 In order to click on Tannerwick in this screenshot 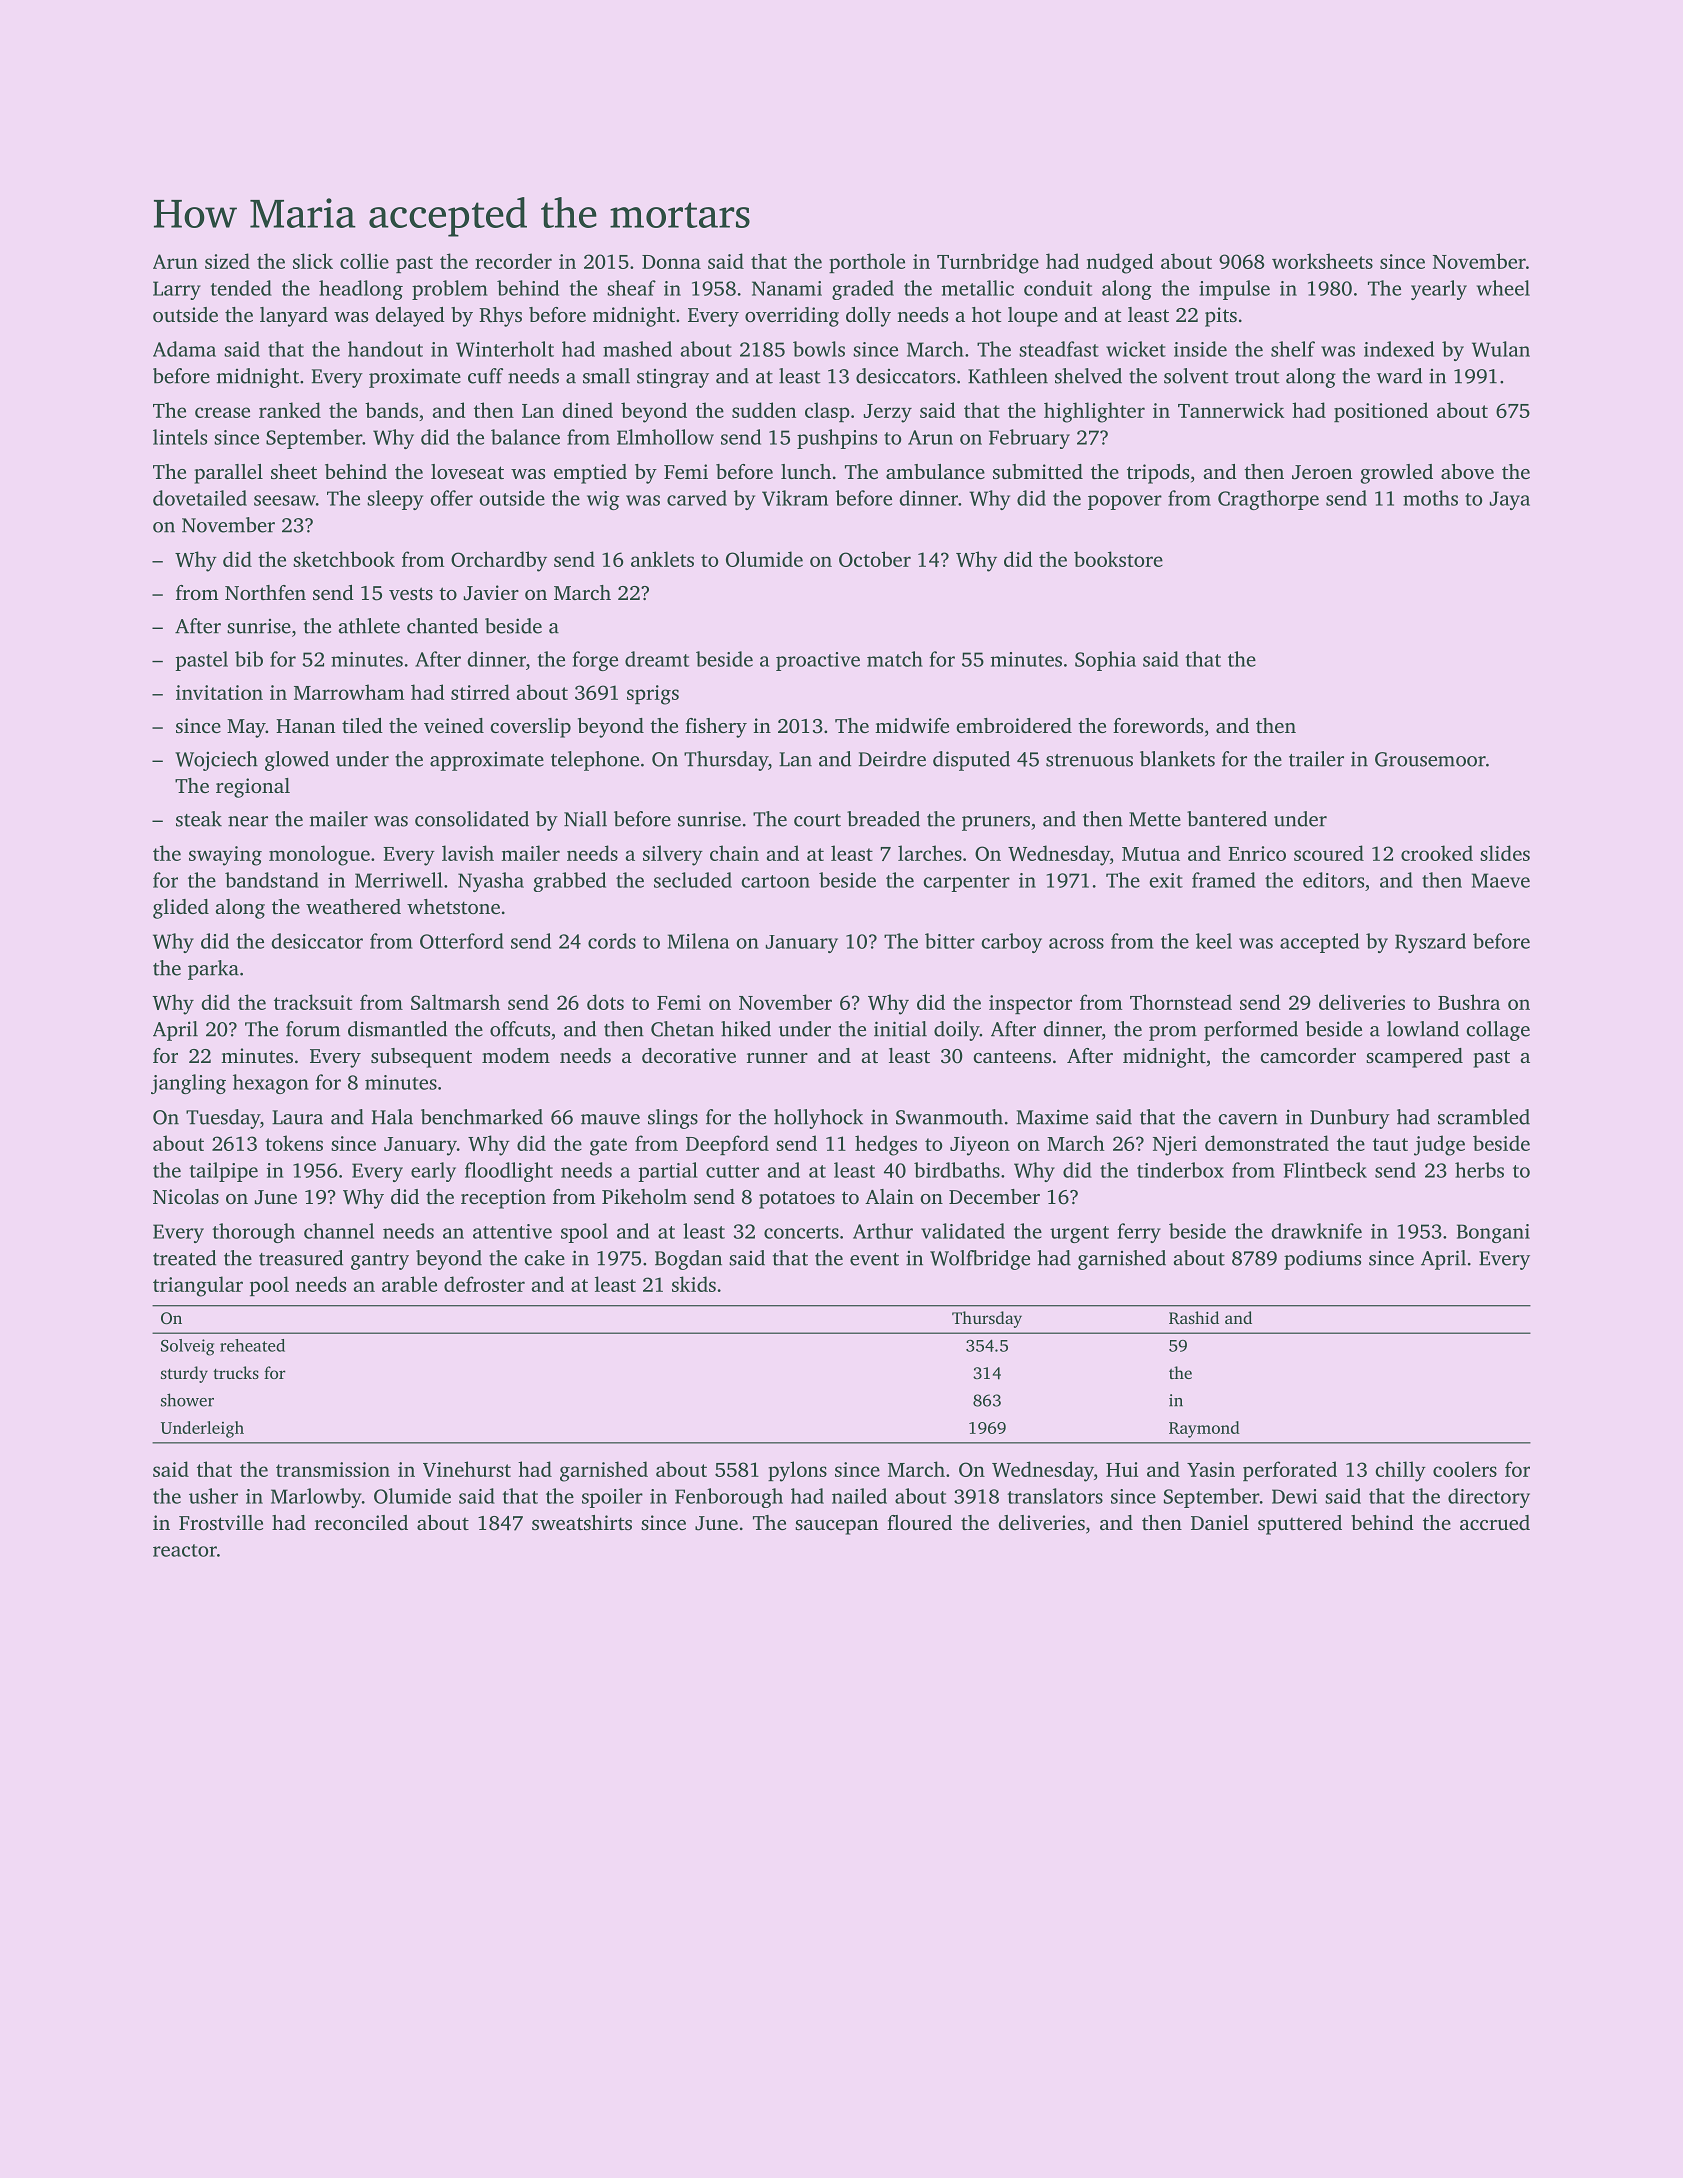, I will do `click(1231, 410)`.
